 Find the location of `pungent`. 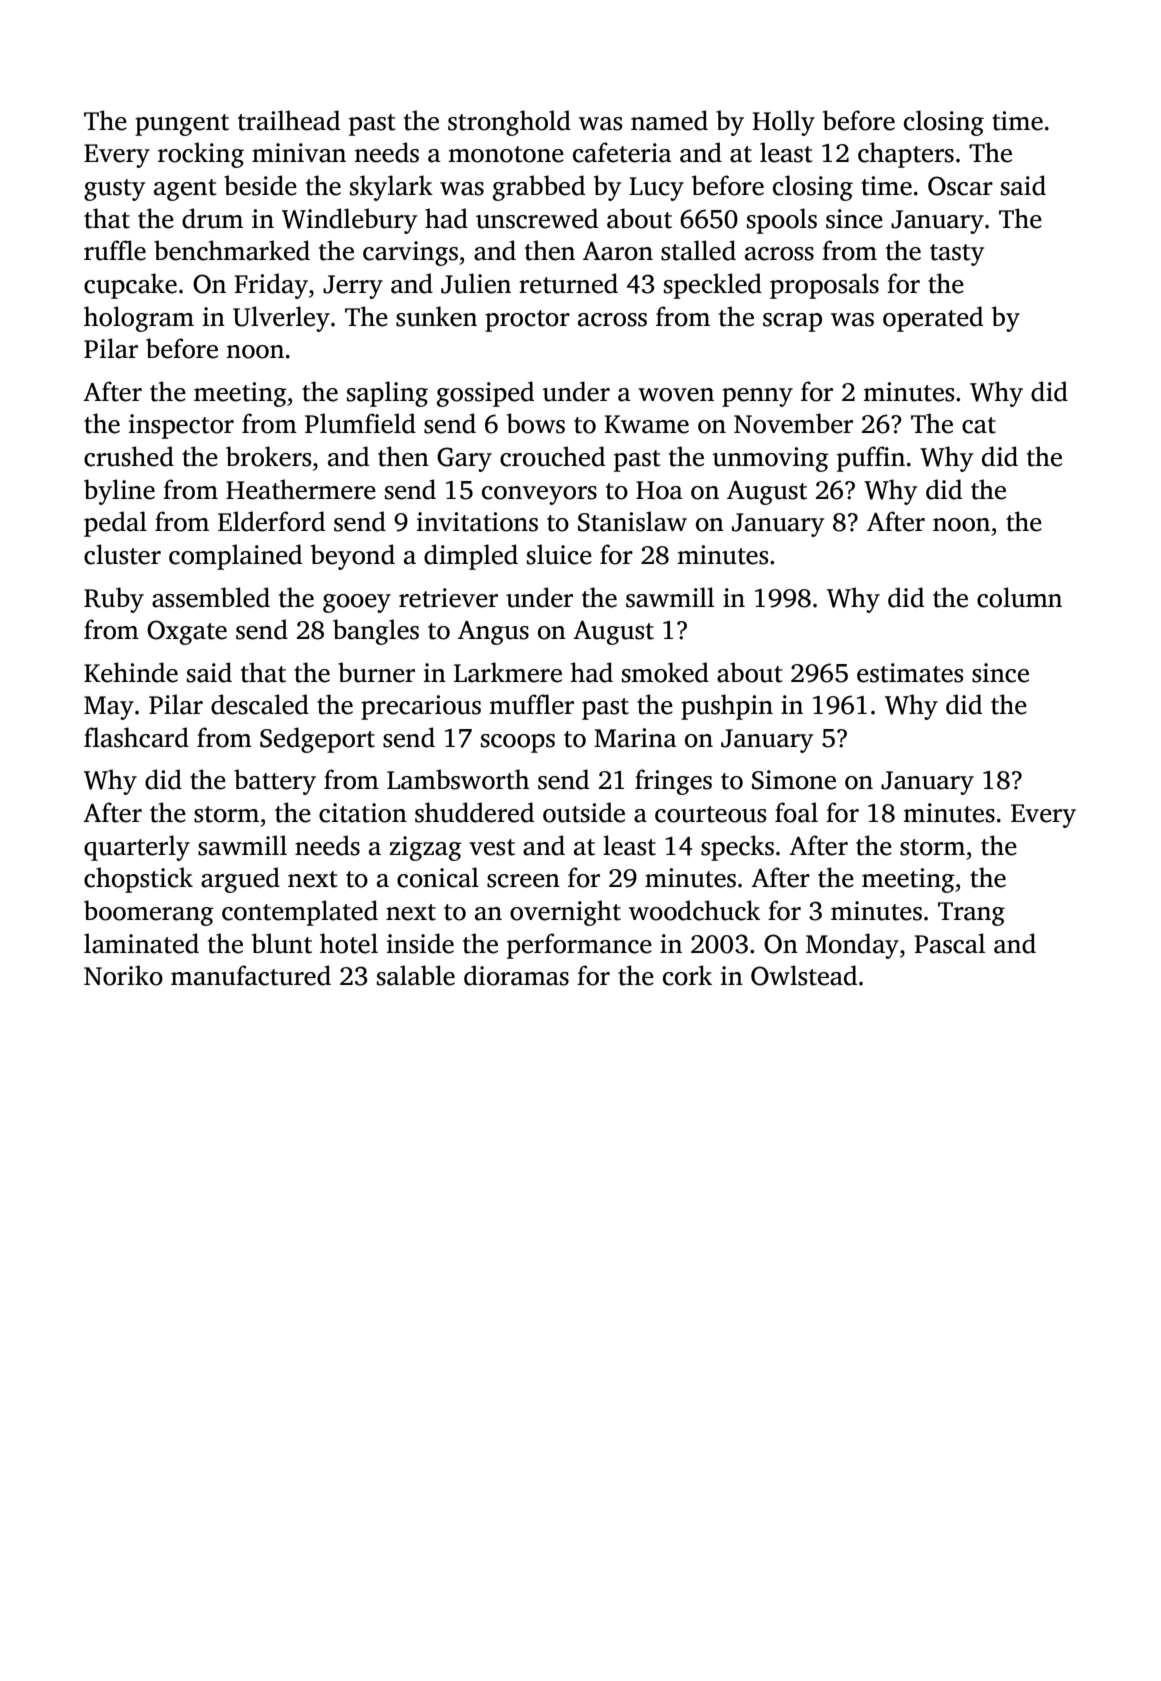

pungent is located at coordinates (182, 125).
